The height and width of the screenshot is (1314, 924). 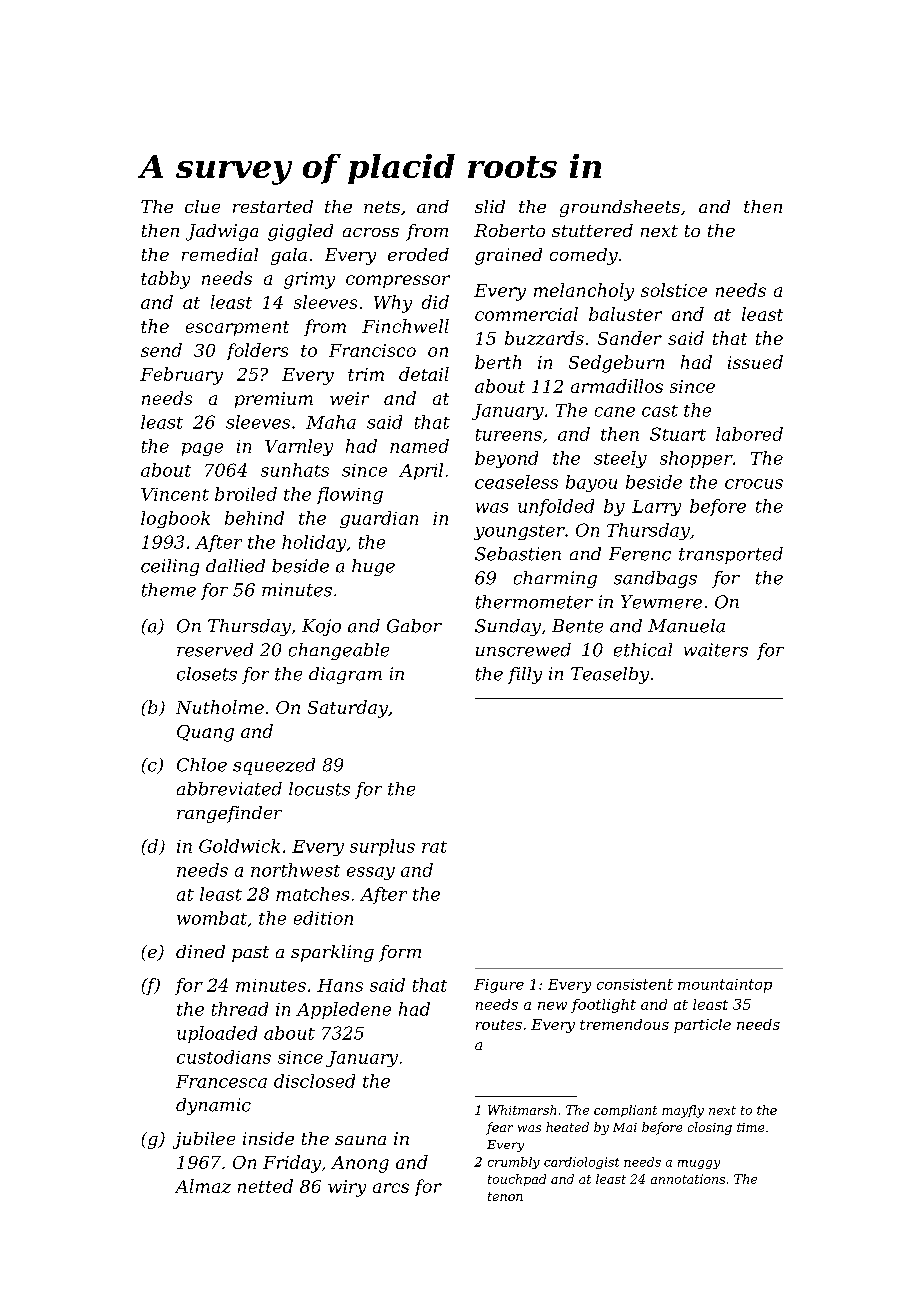 I want to click on dined, so click(x=200, y=951).
